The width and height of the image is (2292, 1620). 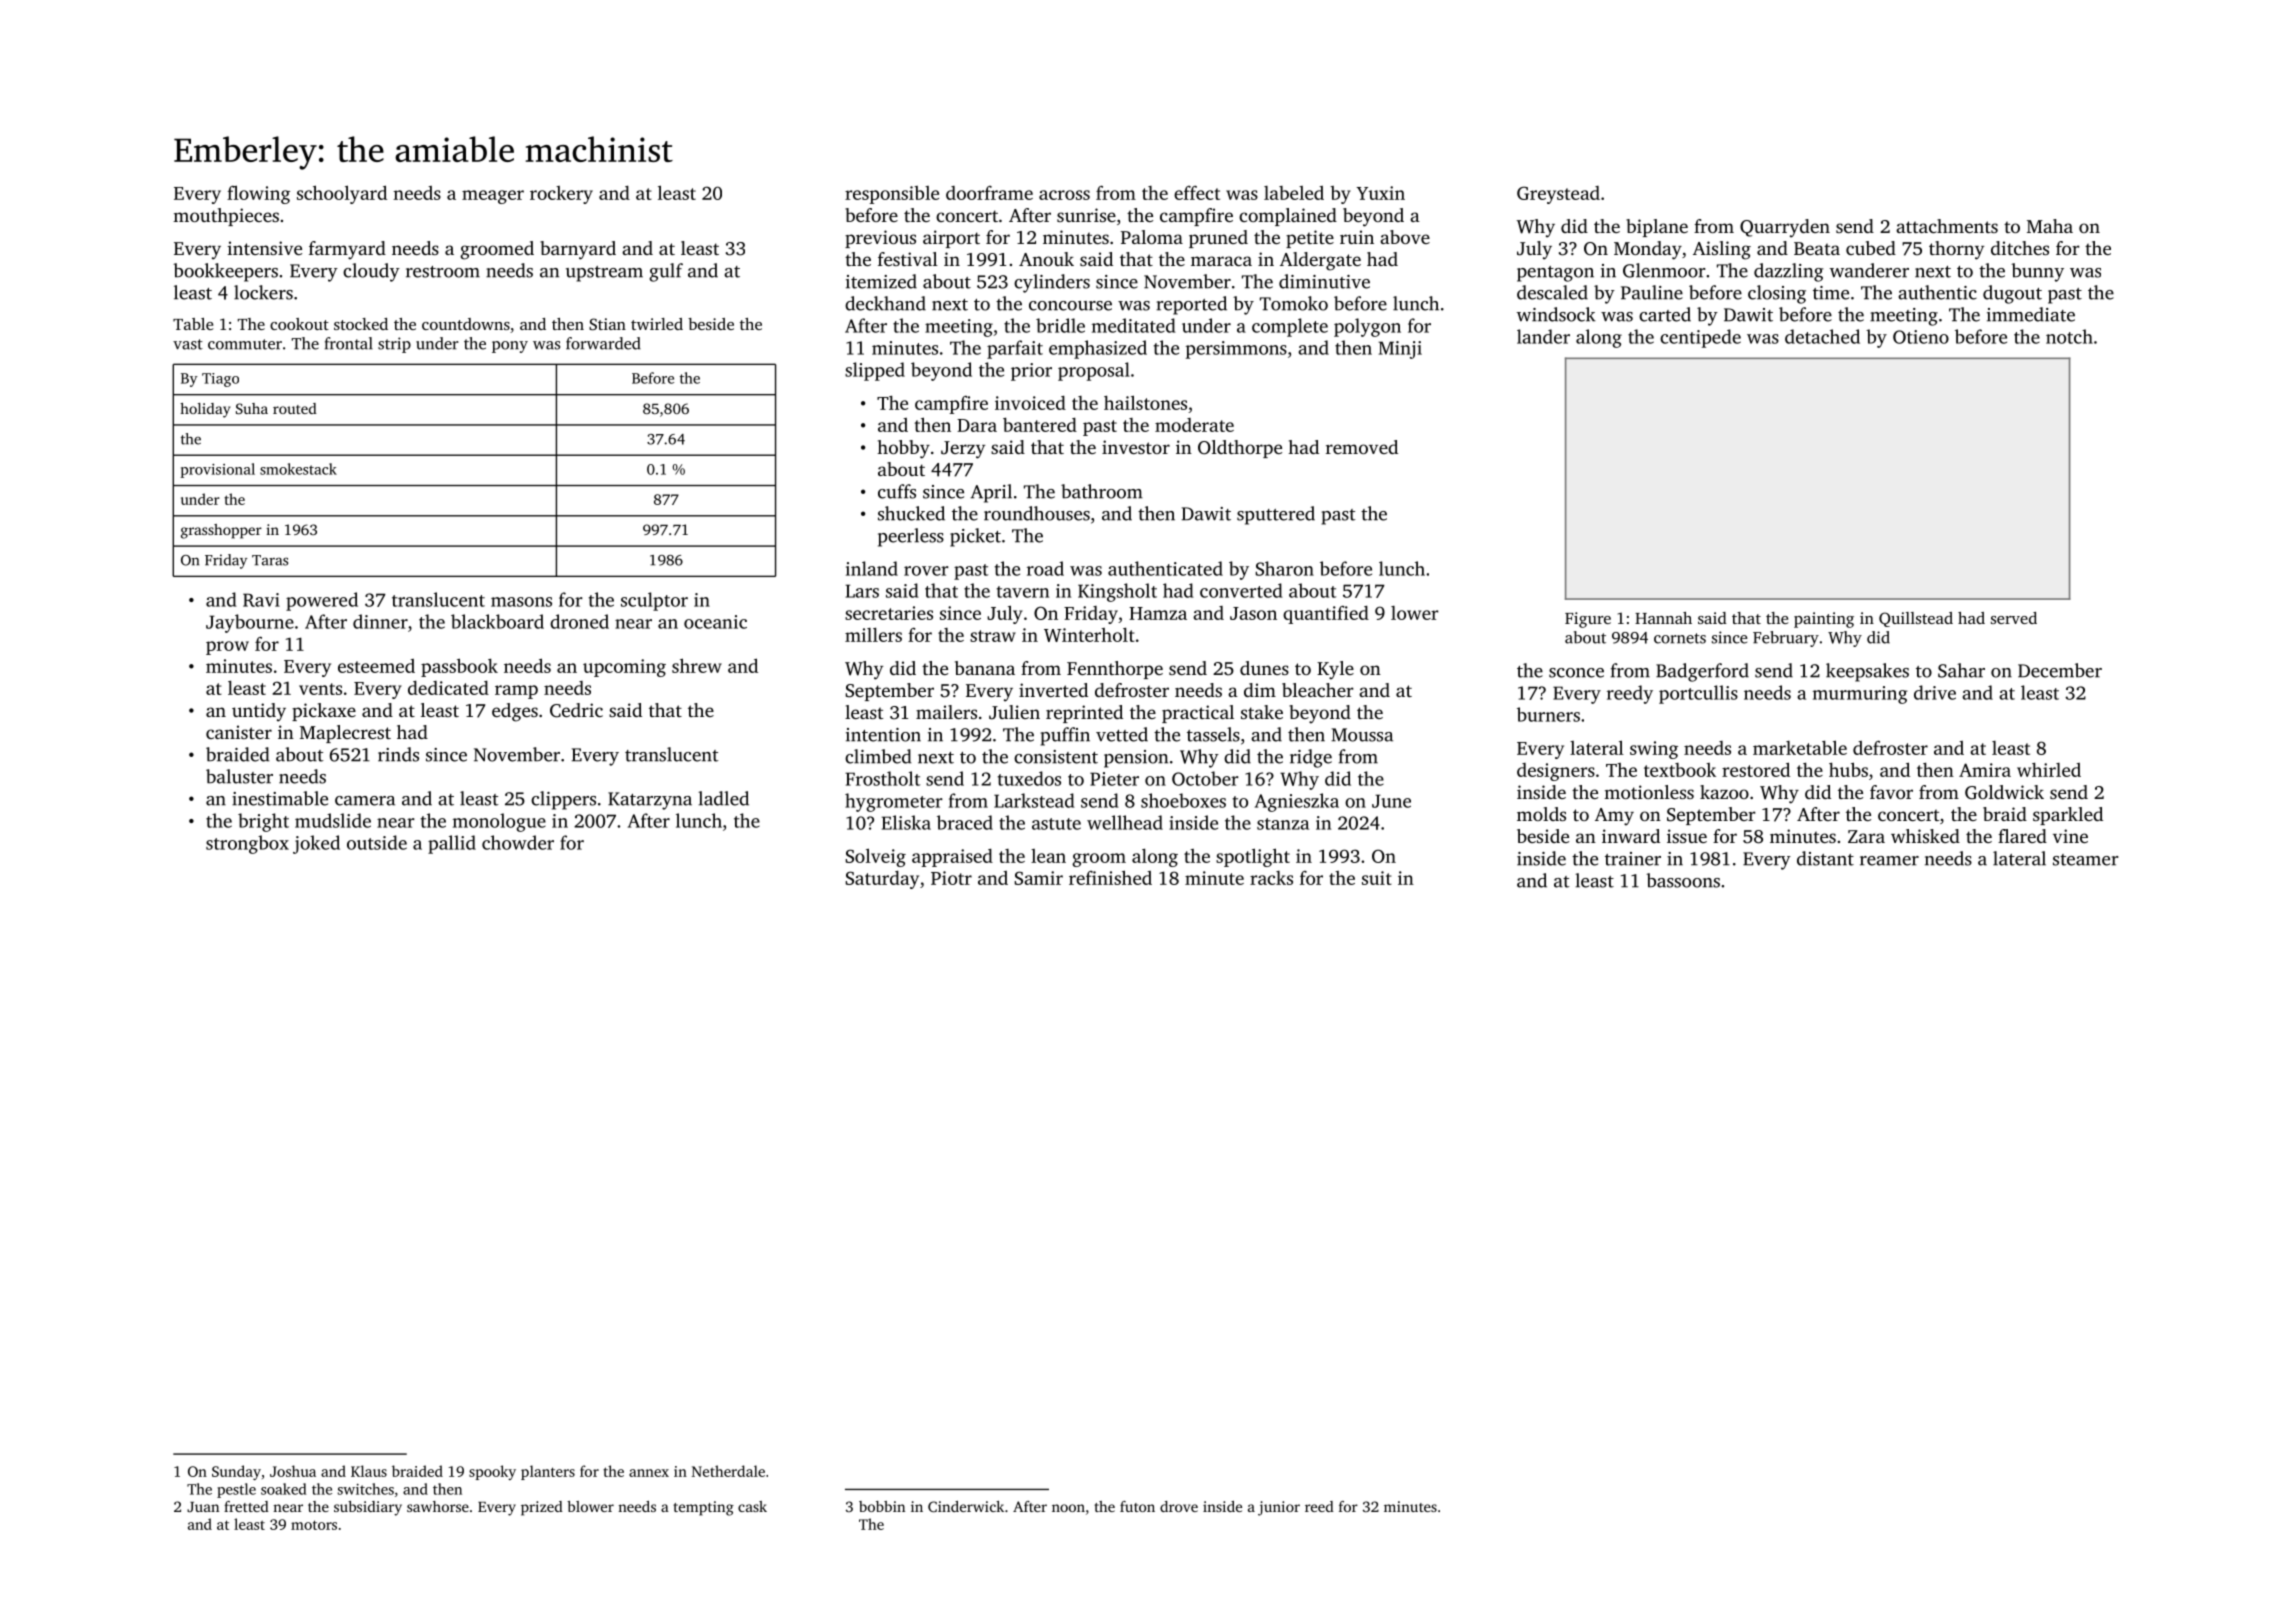 I want to click on notch, so click(x=2069, y=336).
